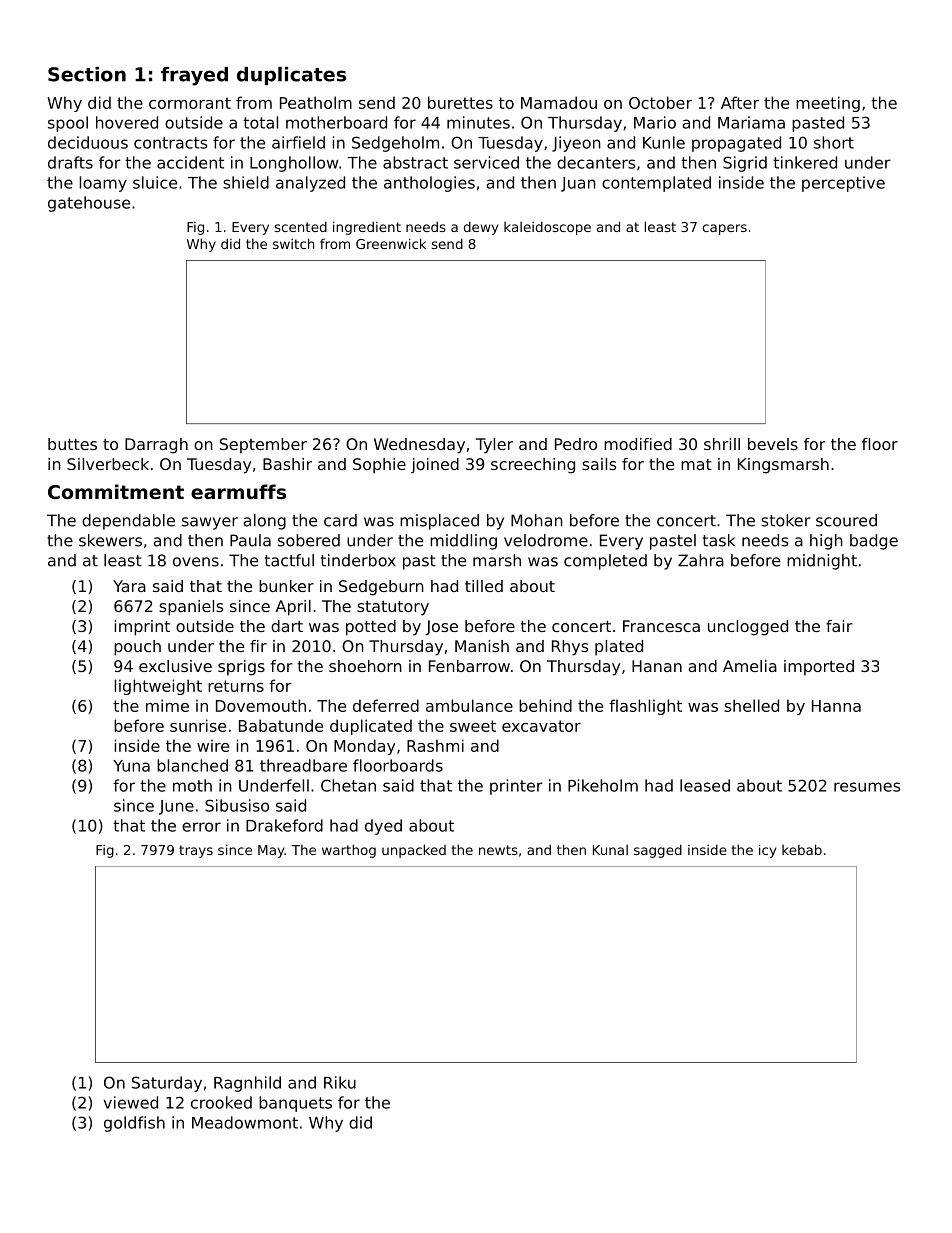 This page has width=952, height=1233. I want to click on switch, so click(293, 243).
